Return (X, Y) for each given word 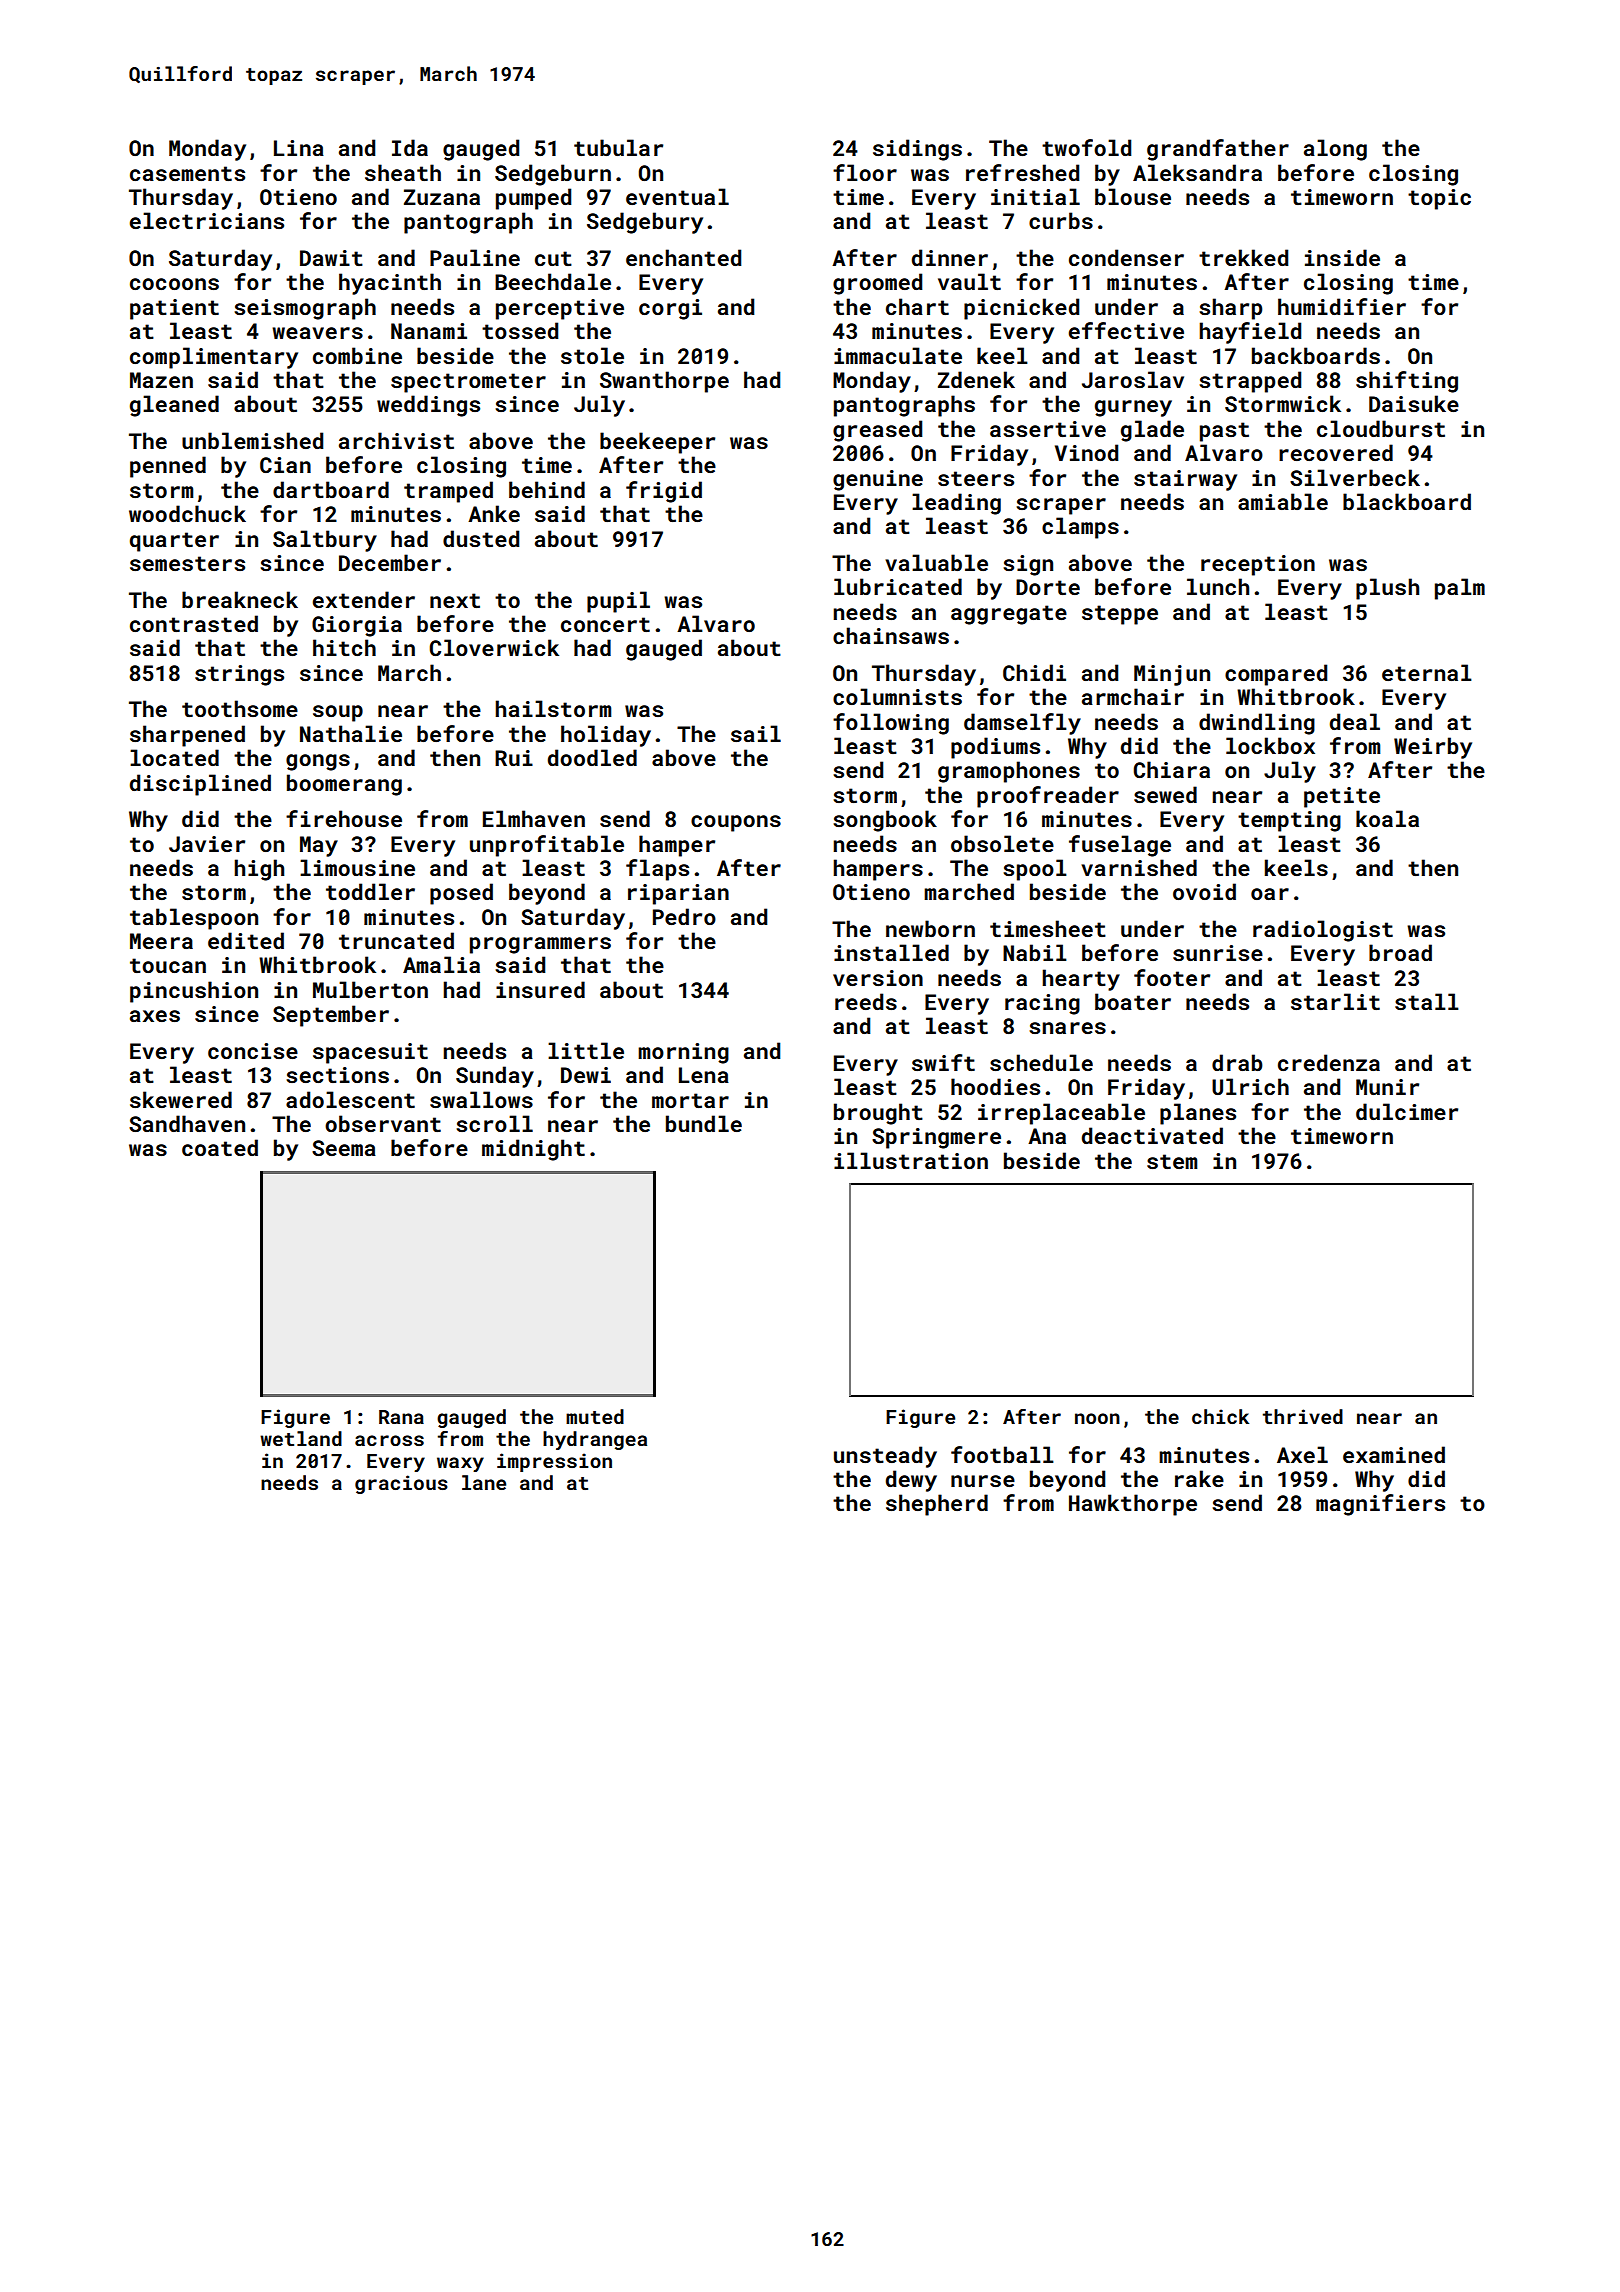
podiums (995, 748)
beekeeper (657, 443)
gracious (401, 1484)
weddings (428, 406)
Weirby (1433, 748)
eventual (677, 196)
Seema (344, 1148)
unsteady (885, 1457)
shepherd (937, 1505)
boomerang (344, 785)
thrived (1303, 1416)
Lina (299, 148)
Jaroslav (1133, 379)
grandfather (1218, 150)
